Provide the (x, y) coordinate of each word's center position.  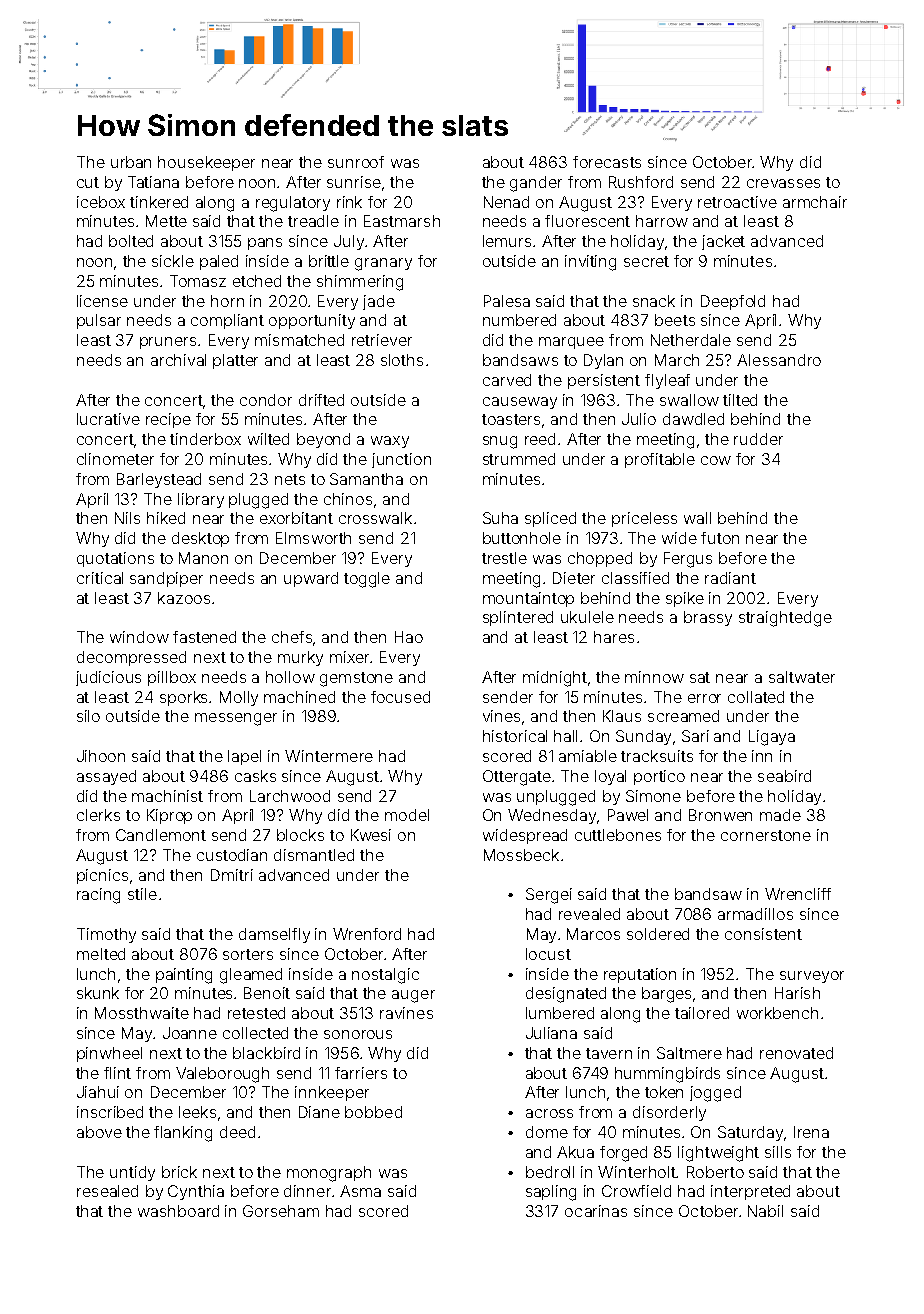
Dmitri (232, 875)
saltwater (802, 677)
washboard (178, 1211)
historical (515, 736)
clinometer (115, 459)
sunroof (356, 162)
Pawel (628, 815)
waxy (390, 442)
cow (716, 460)
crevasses (783, 183)
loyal (610, 777)
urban (131, 162)
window (139, 637)
